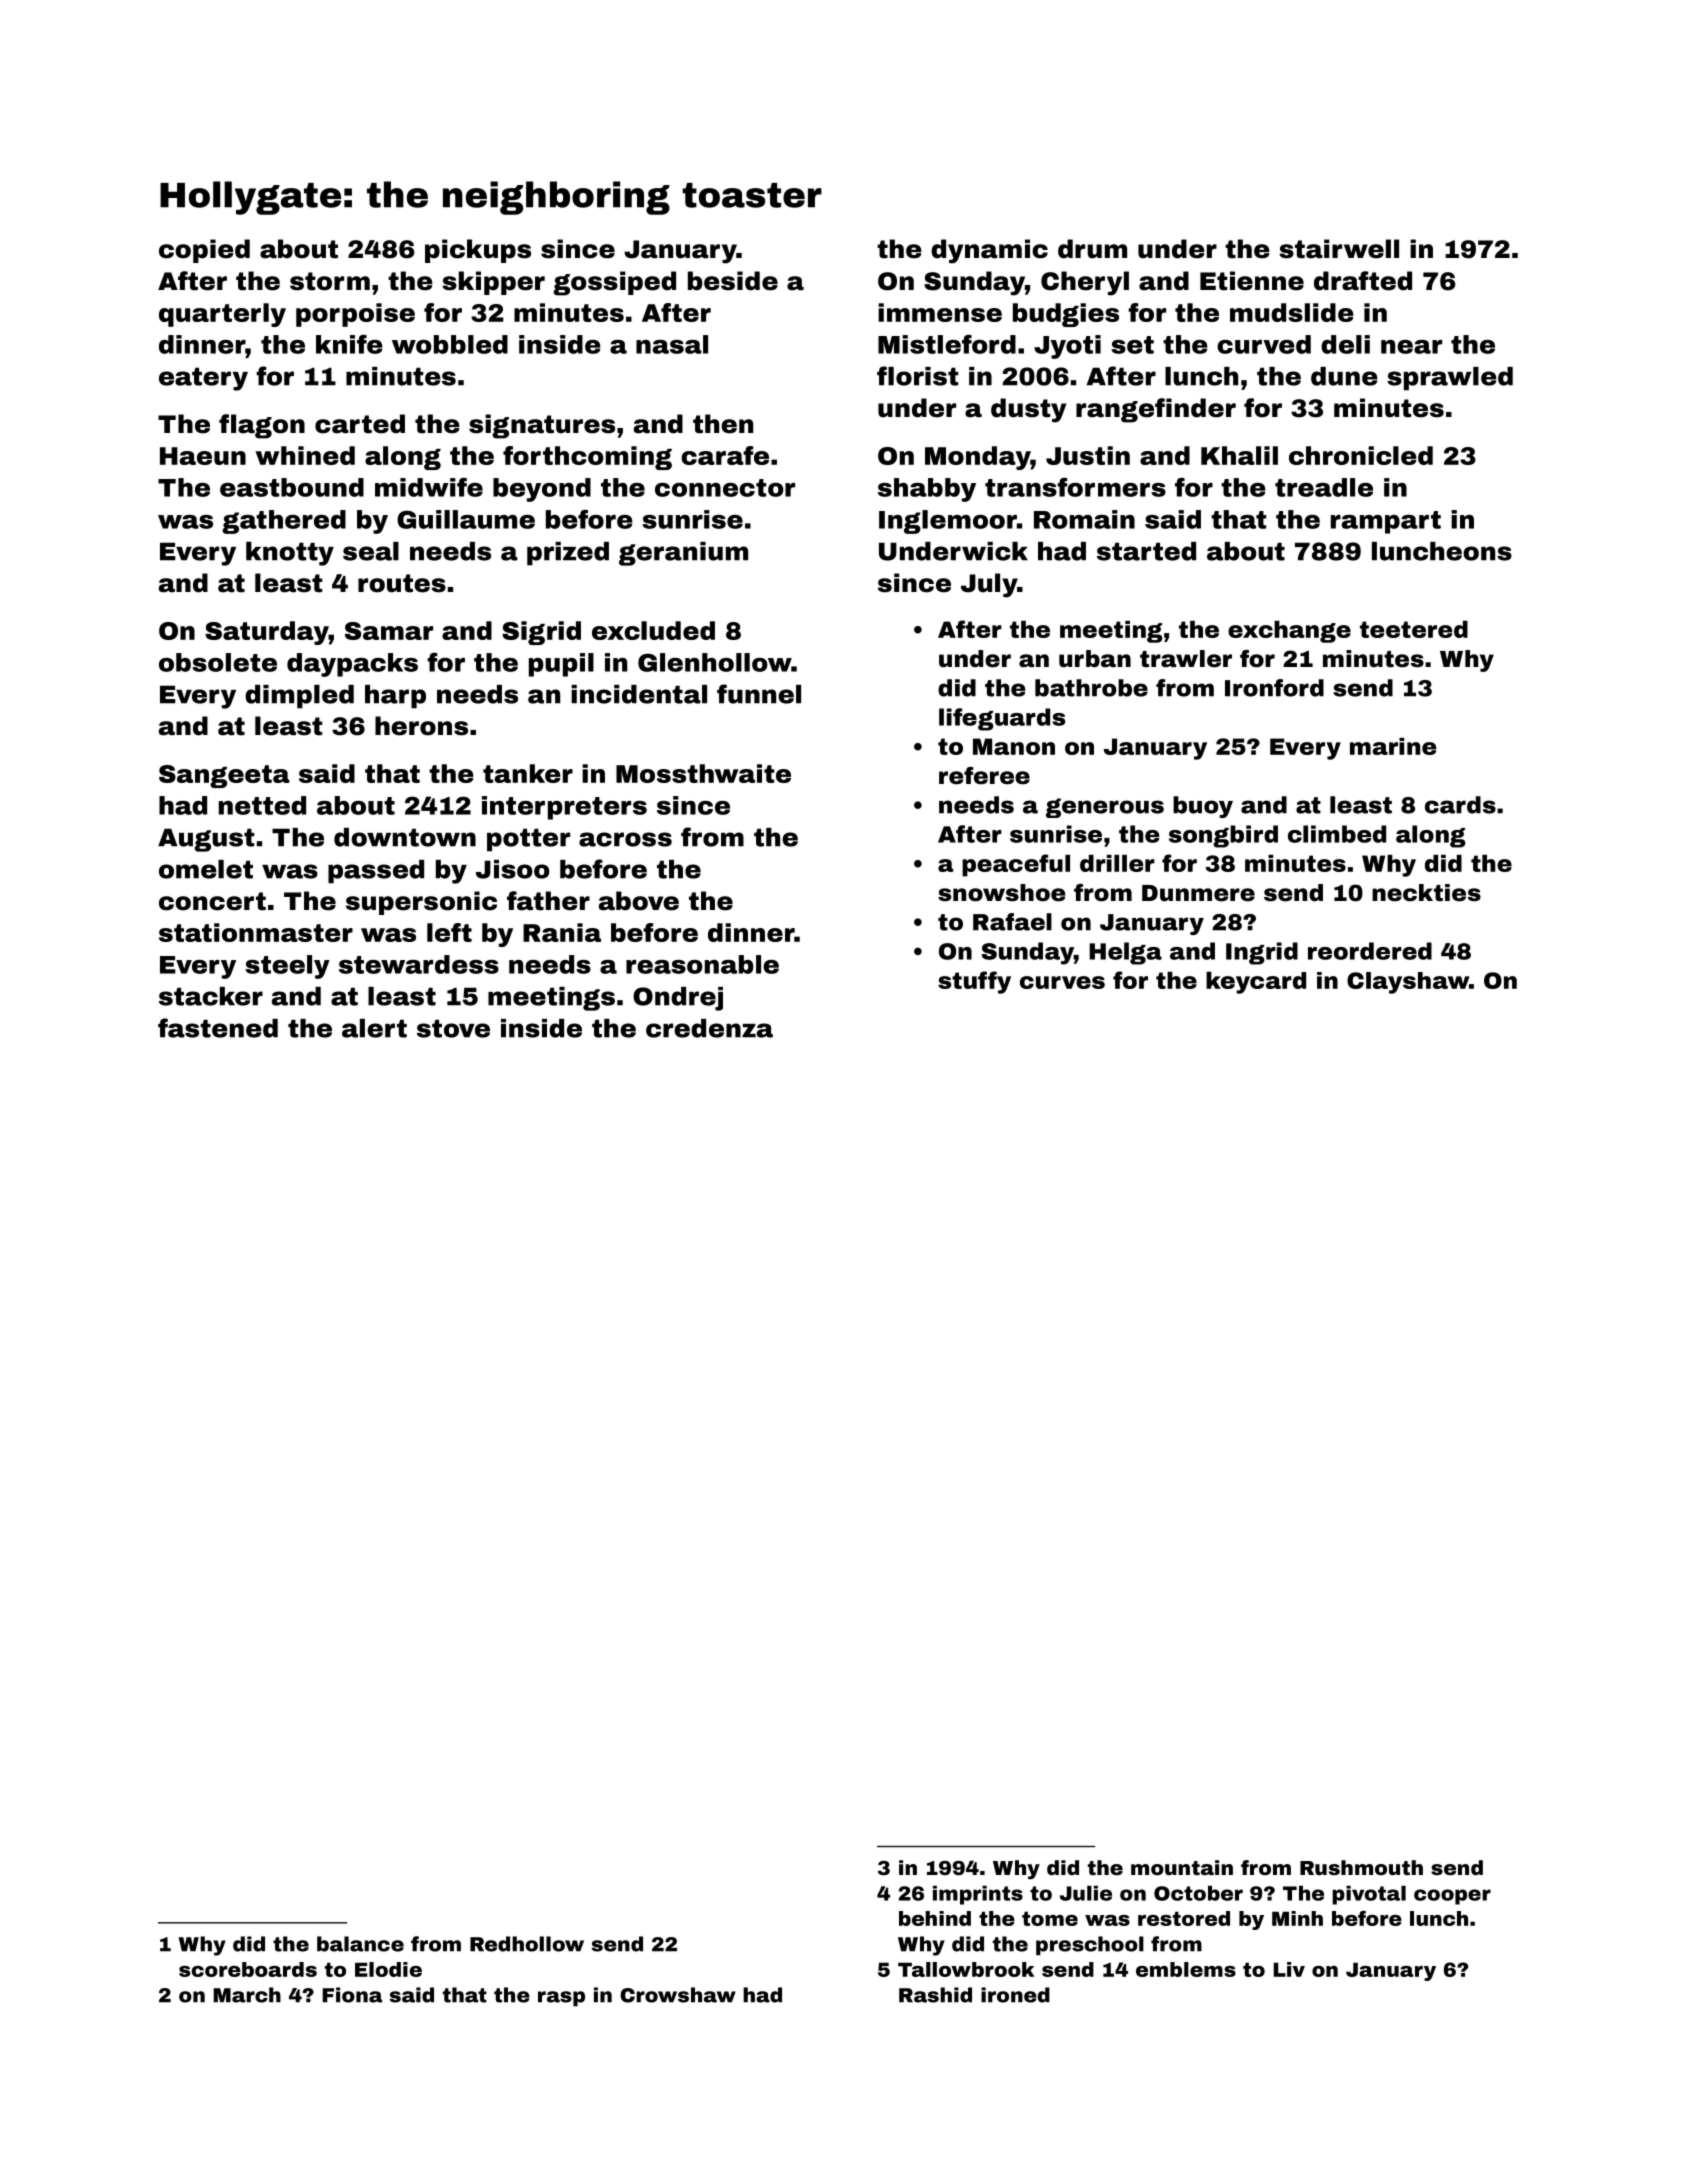 The width and height of the image is (1683, 2178). I want to click on Julie, so click(1086, 1893).
